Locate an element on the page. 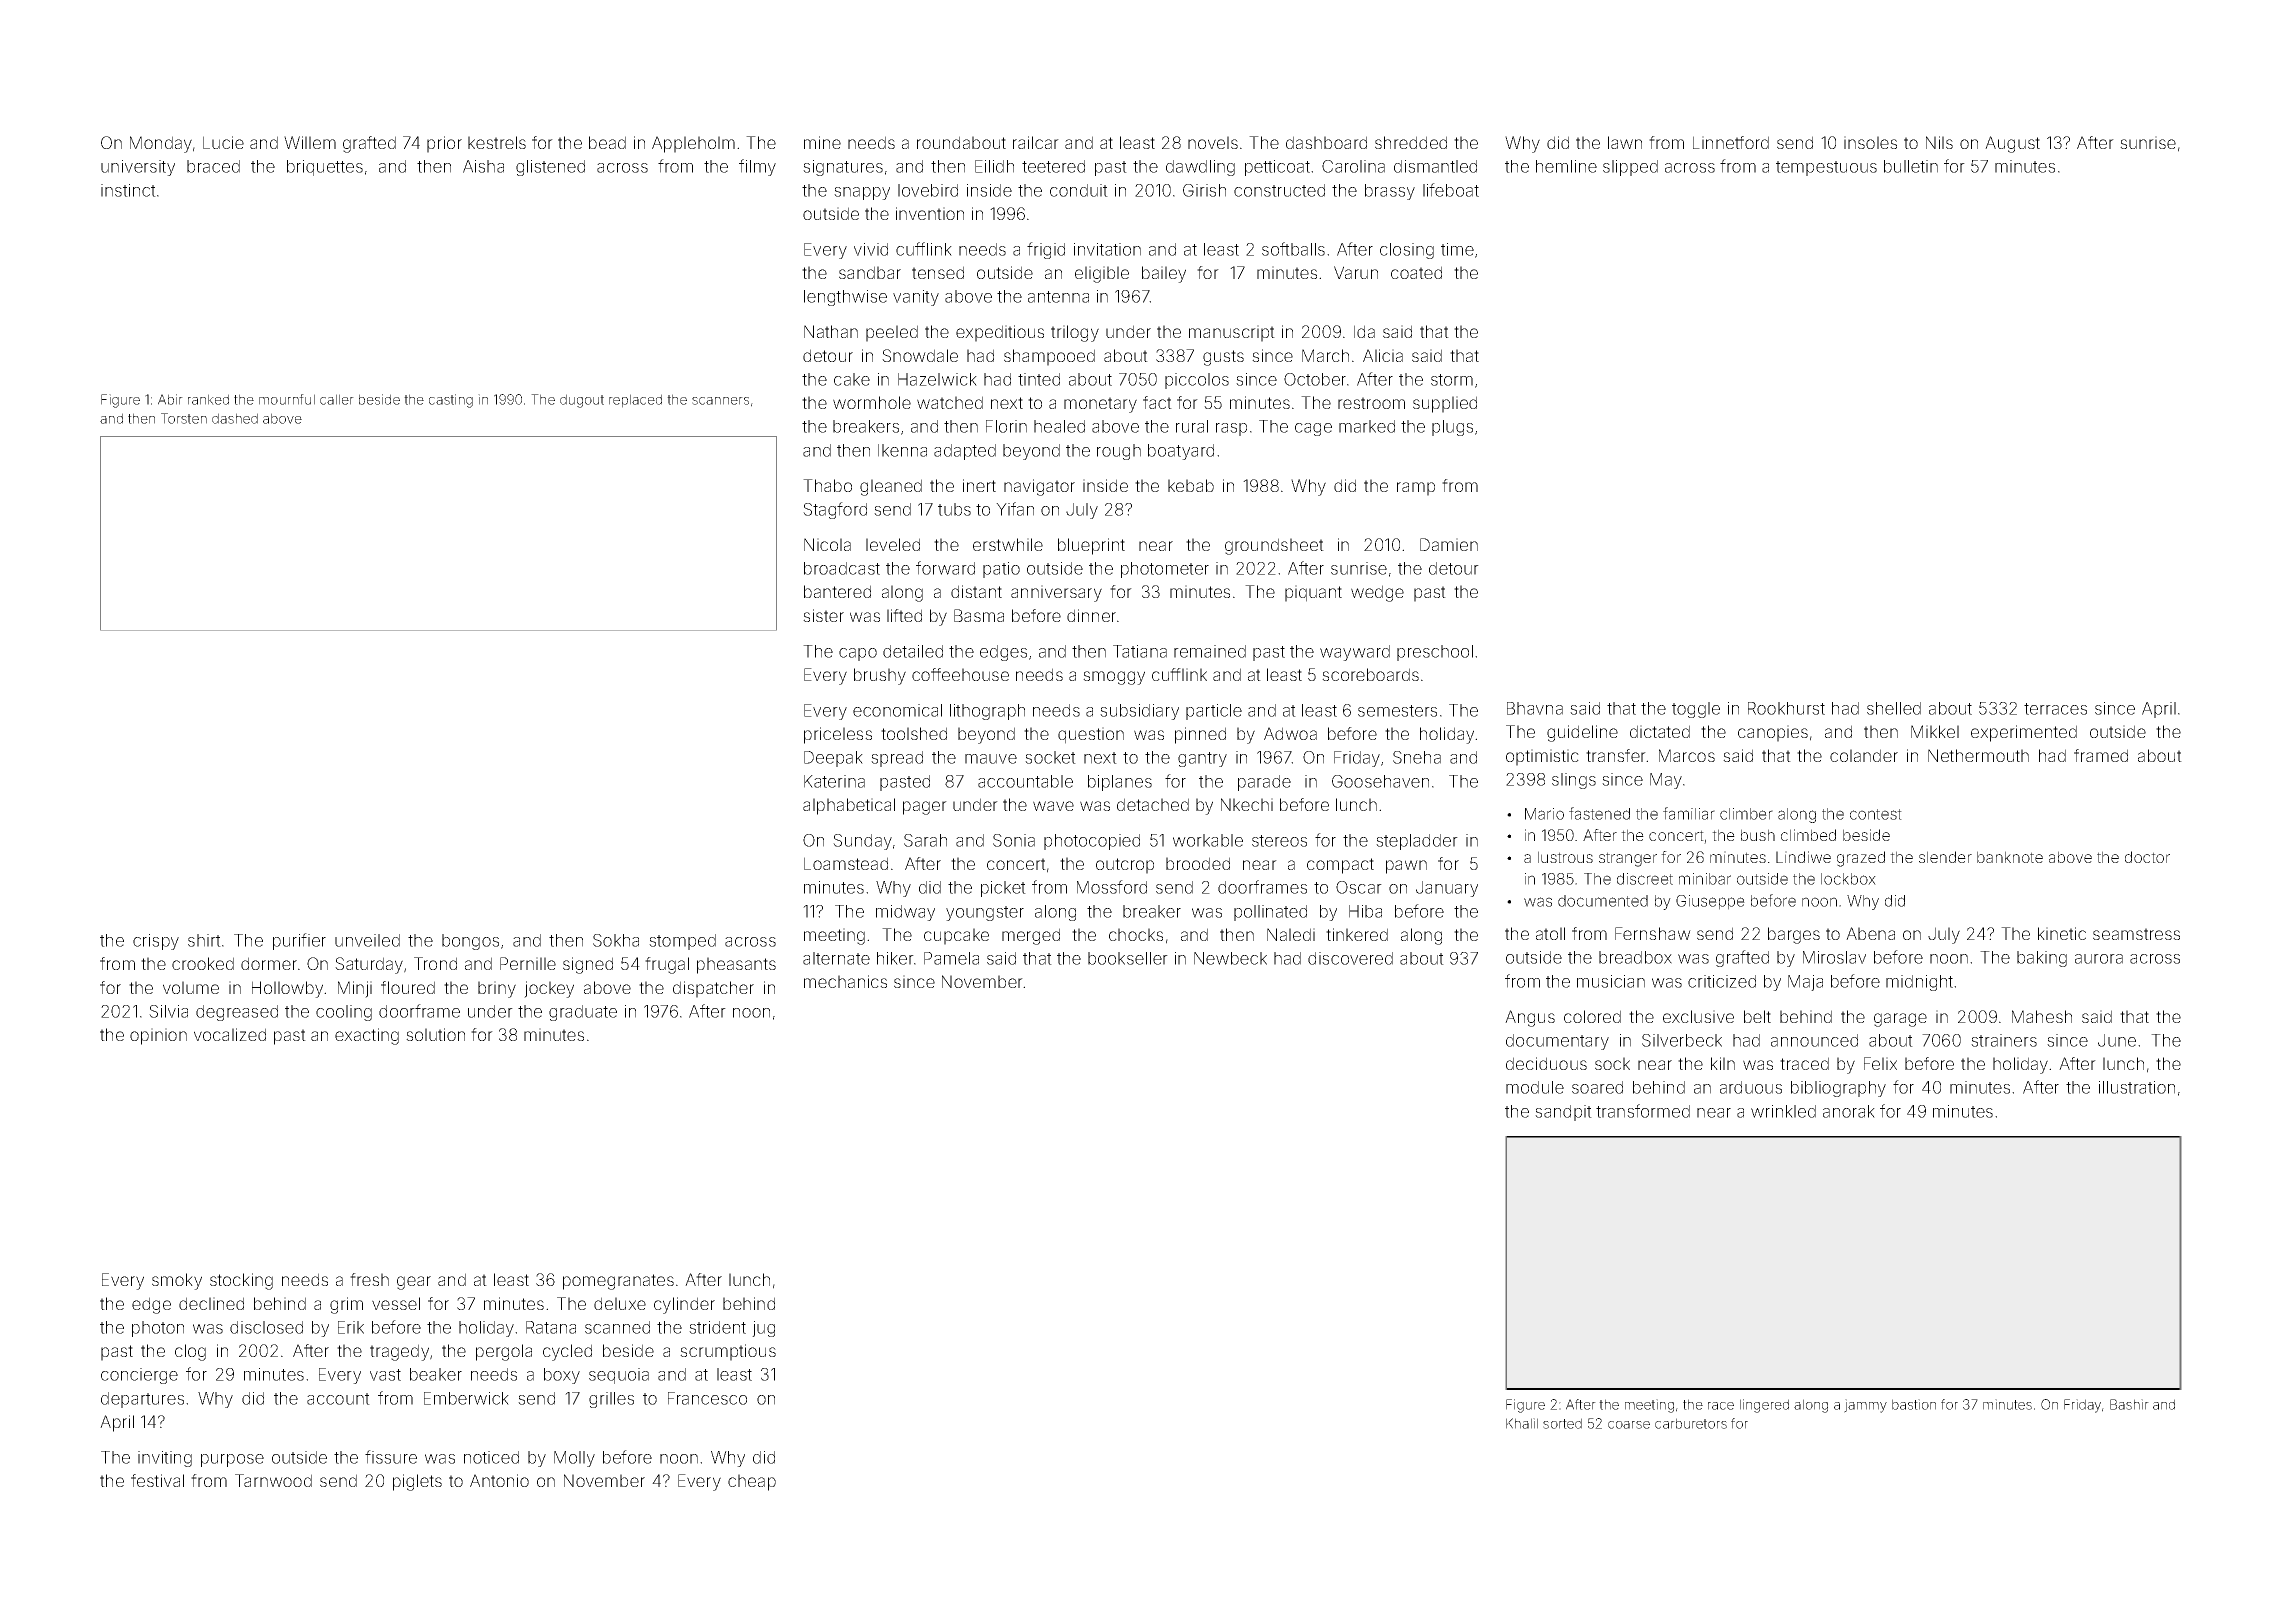 The image size is (2282, 1614). pomegranates is located at coordinates (618, 1282).
